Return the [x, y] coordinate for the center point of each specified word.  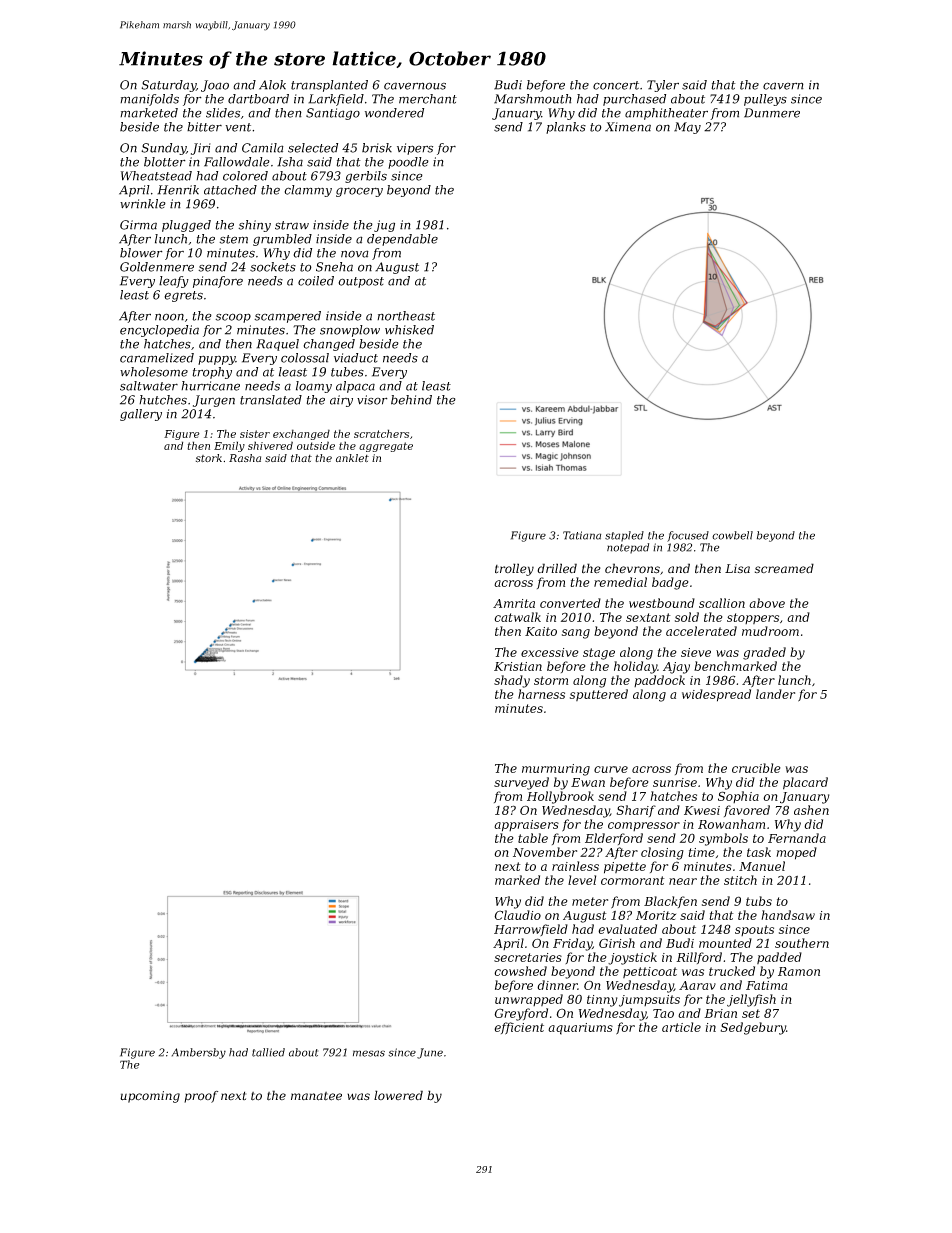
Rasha [245, 458]
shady [512, 681]
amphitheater [666, 114]
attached [230, 190]
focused [688, 536]
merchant [428, 99]
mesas [369, 1053]
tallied [268, 1052]
